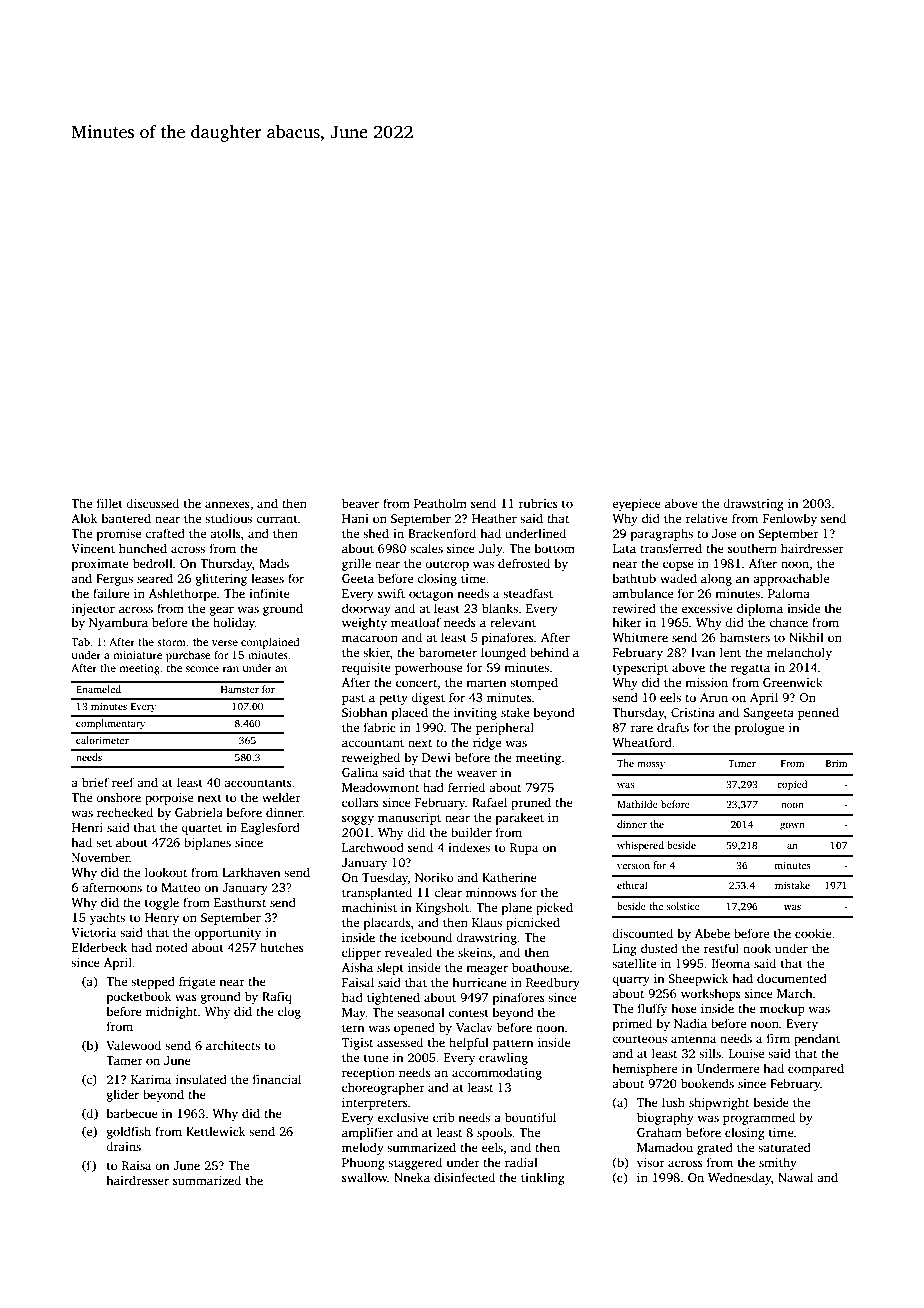 The width and height of the page is (924, 1308). Describe the element at coordinates (216, 1131) in the page. I see `Kettlewick` at that location.
